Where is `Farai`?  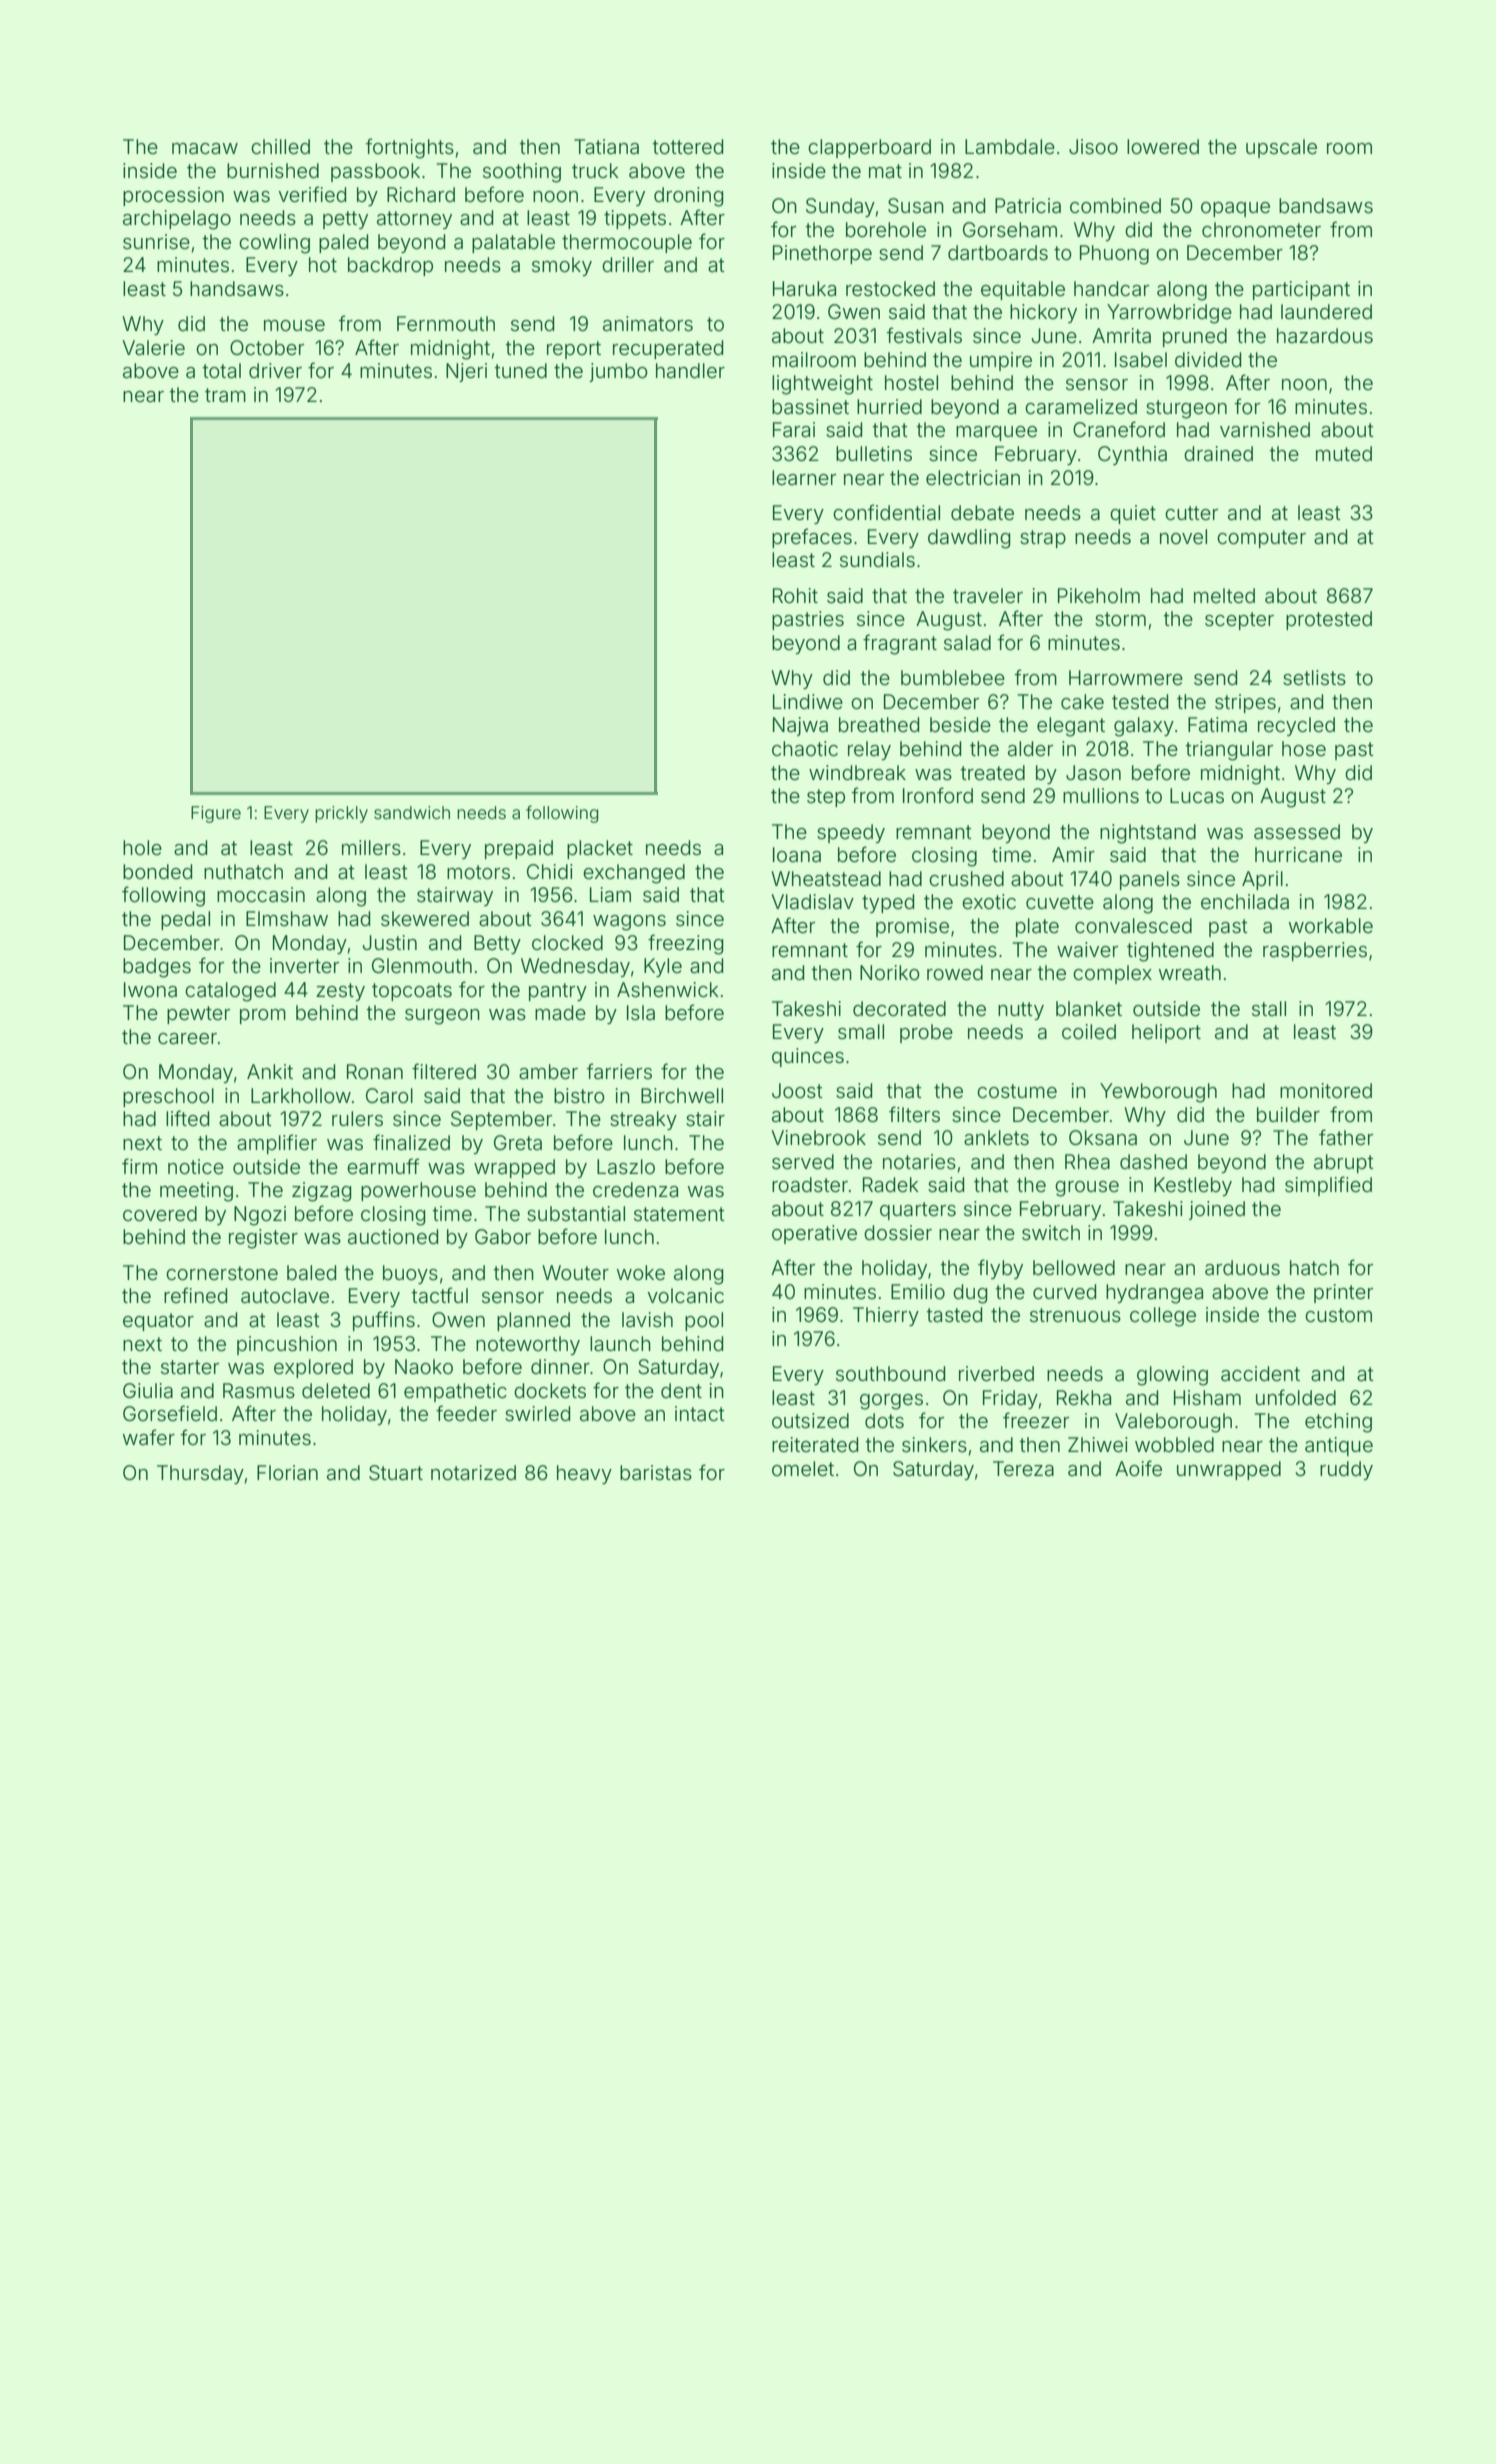
Farai is located at coordinates (794, 429).
